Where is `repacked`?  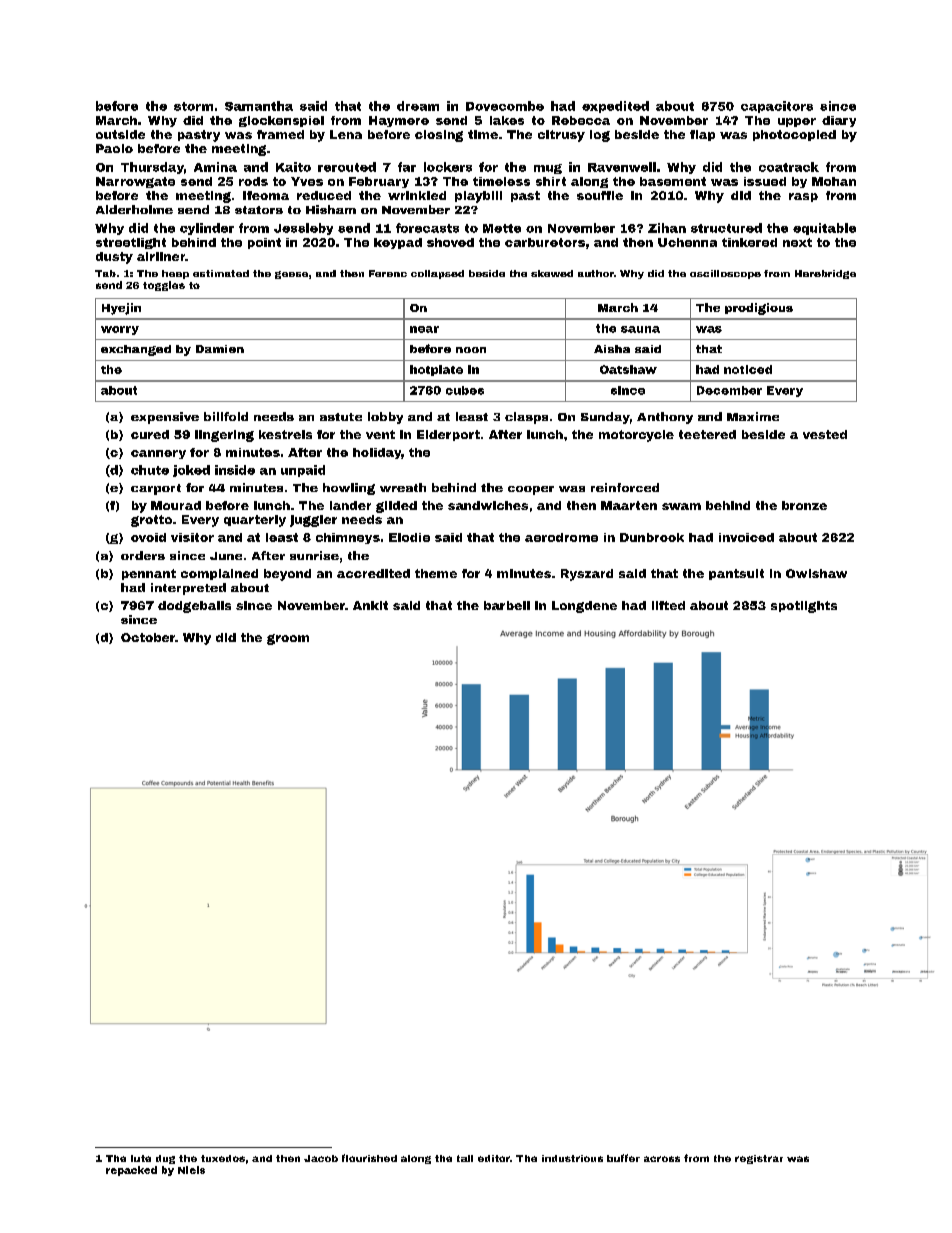
repacked is located at coordinates (131, 1171).
